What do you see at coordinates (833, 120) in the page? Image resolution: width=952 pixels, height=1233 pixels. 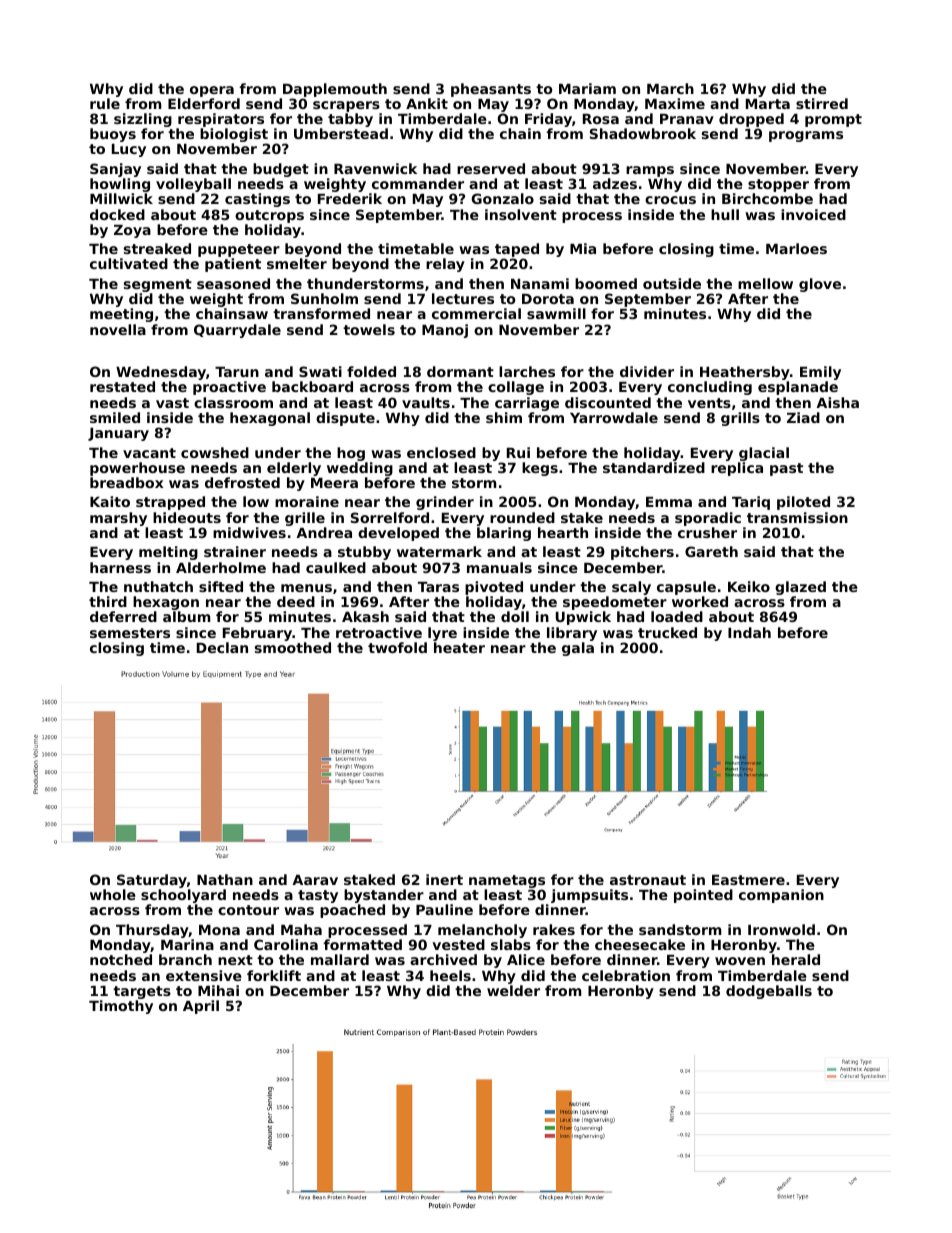 I see `prompt` at bounding box center [833, 120].
